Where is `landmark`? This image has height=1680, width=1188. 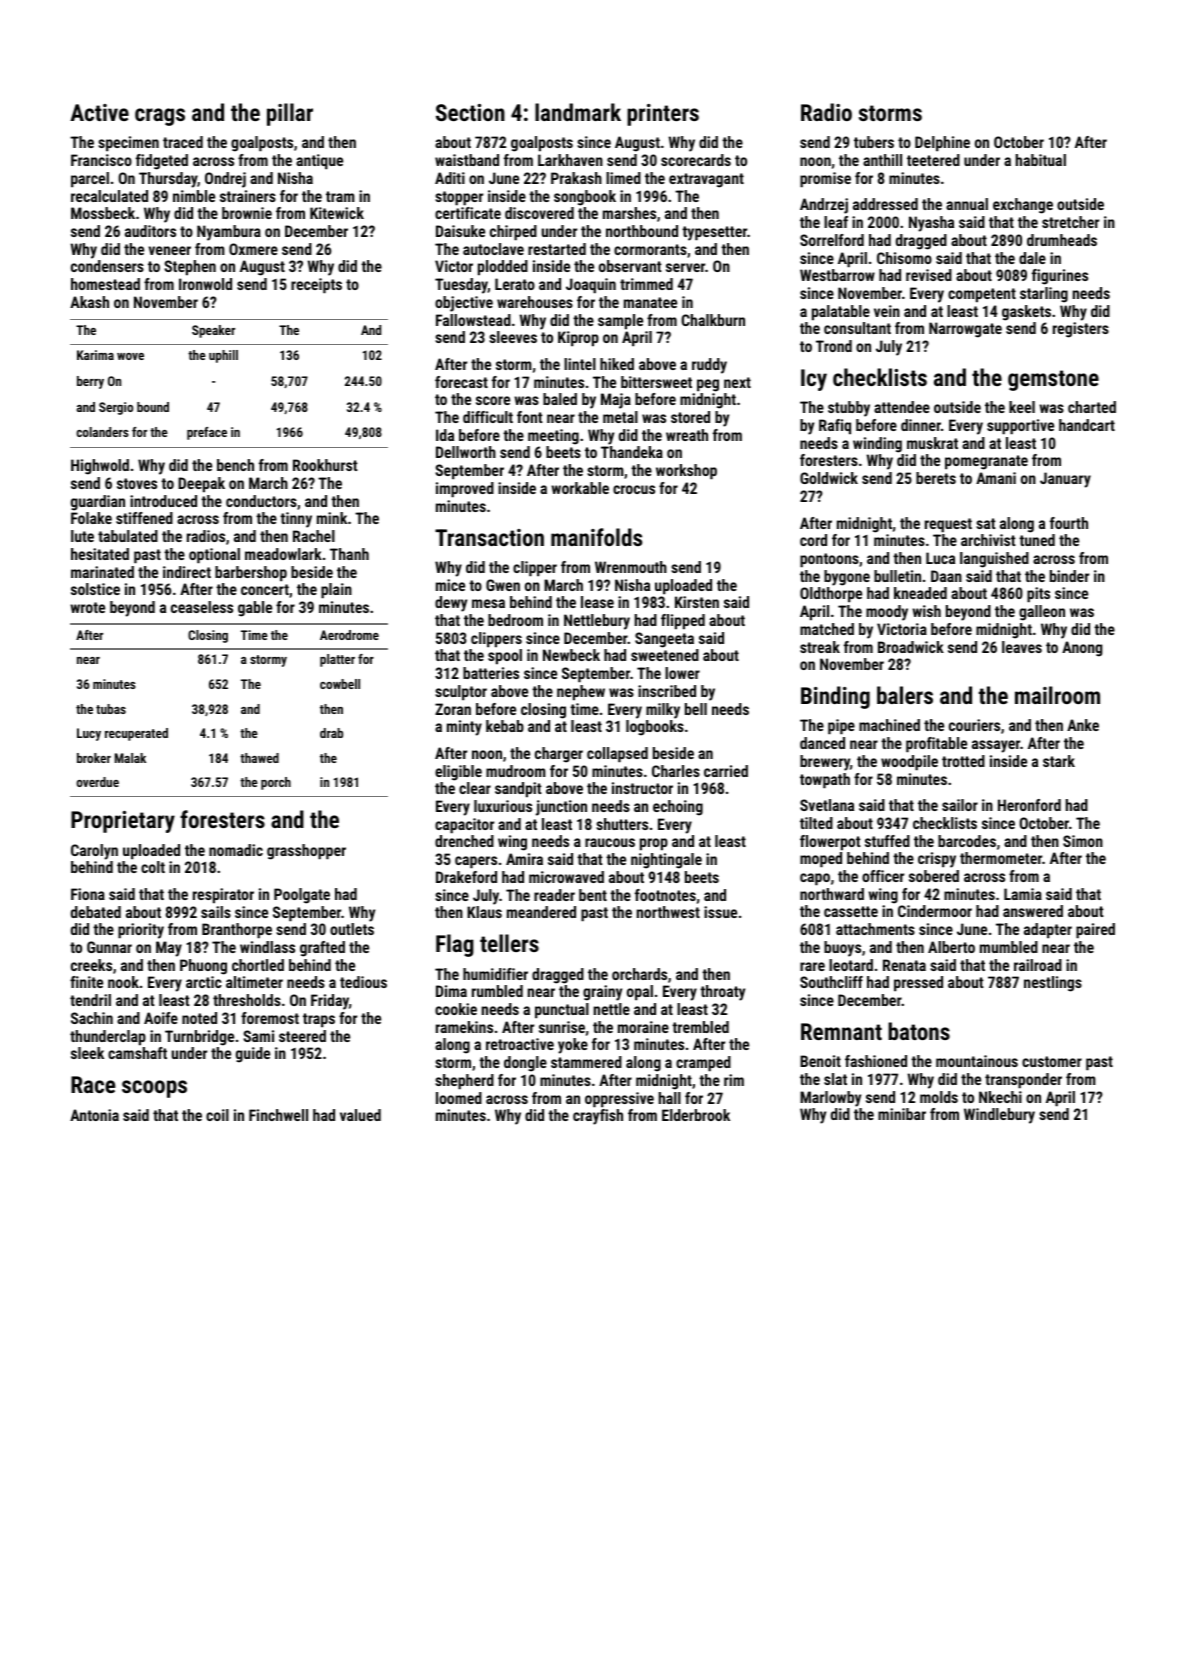
landmark is located at coordinates (578, 112).
